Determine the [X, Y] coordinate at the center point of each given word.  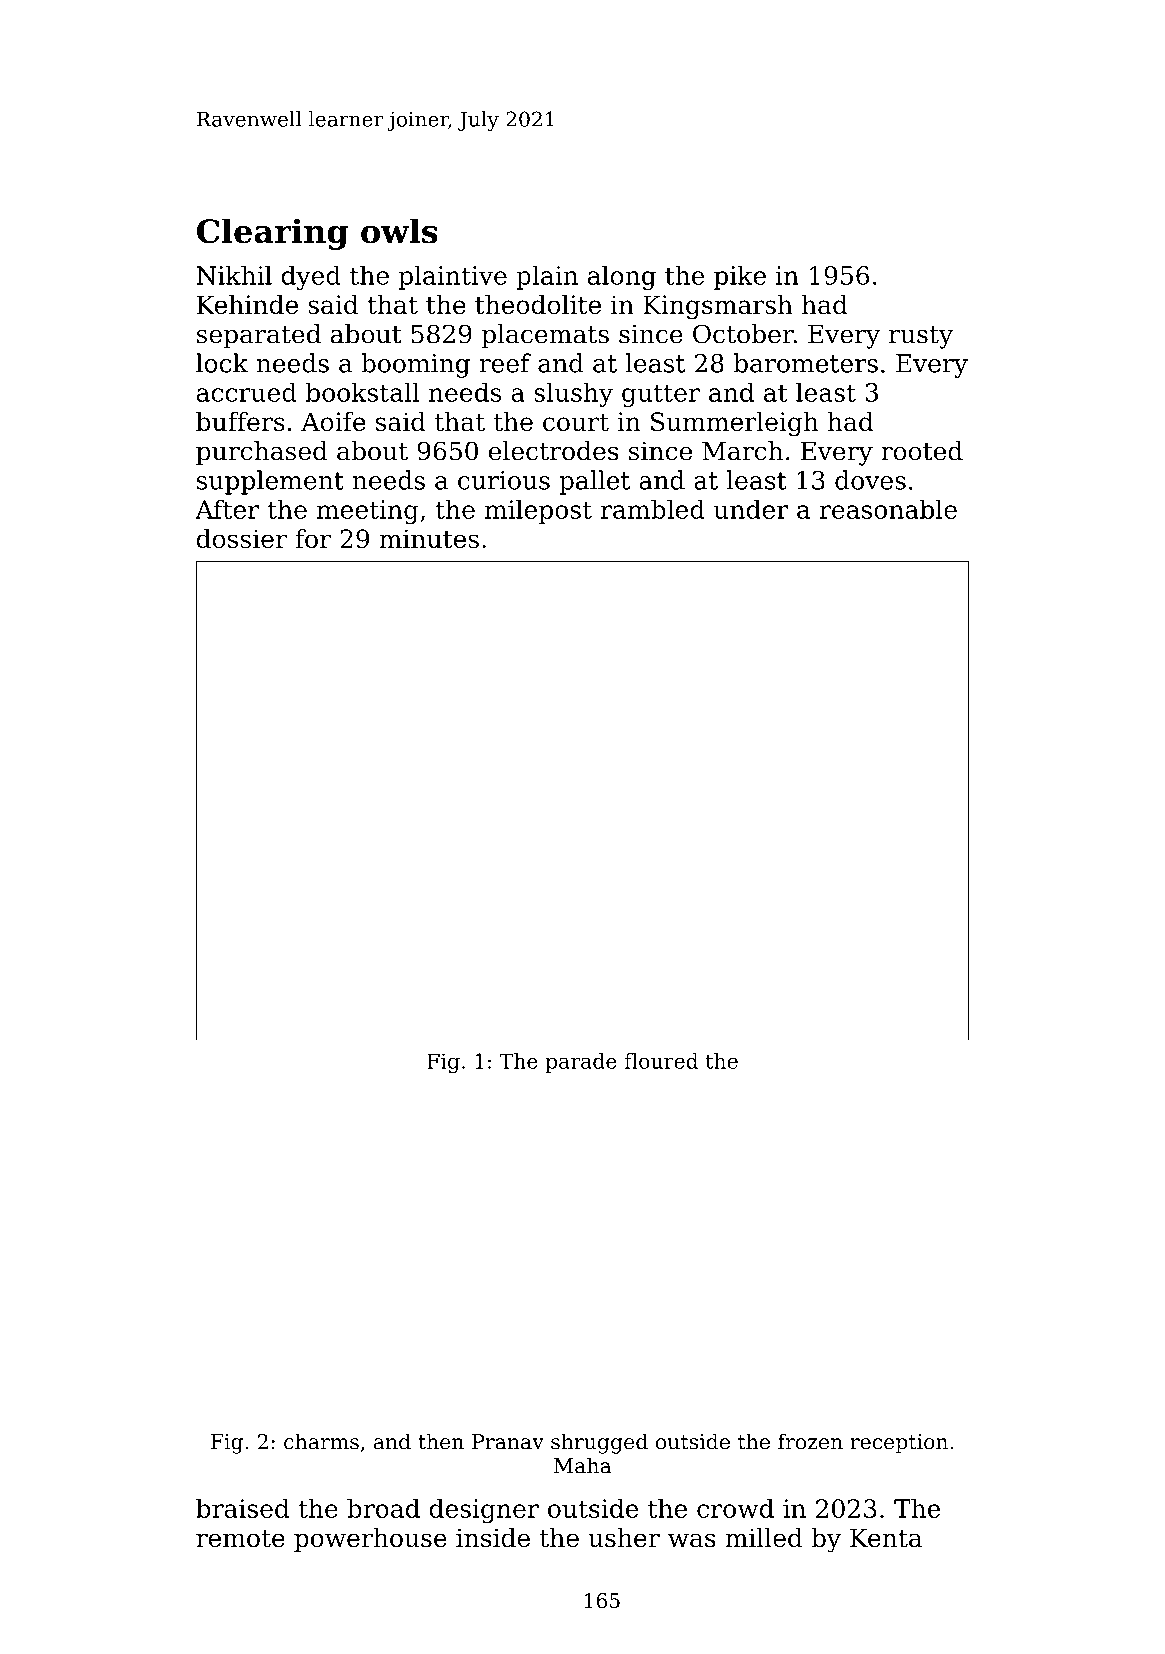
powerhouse [370, 1540]
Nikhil [234, 275]
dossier [242, 538]
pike [740, 277]
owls [399, 231]
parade [581, 1063]
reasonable [888, 509]
